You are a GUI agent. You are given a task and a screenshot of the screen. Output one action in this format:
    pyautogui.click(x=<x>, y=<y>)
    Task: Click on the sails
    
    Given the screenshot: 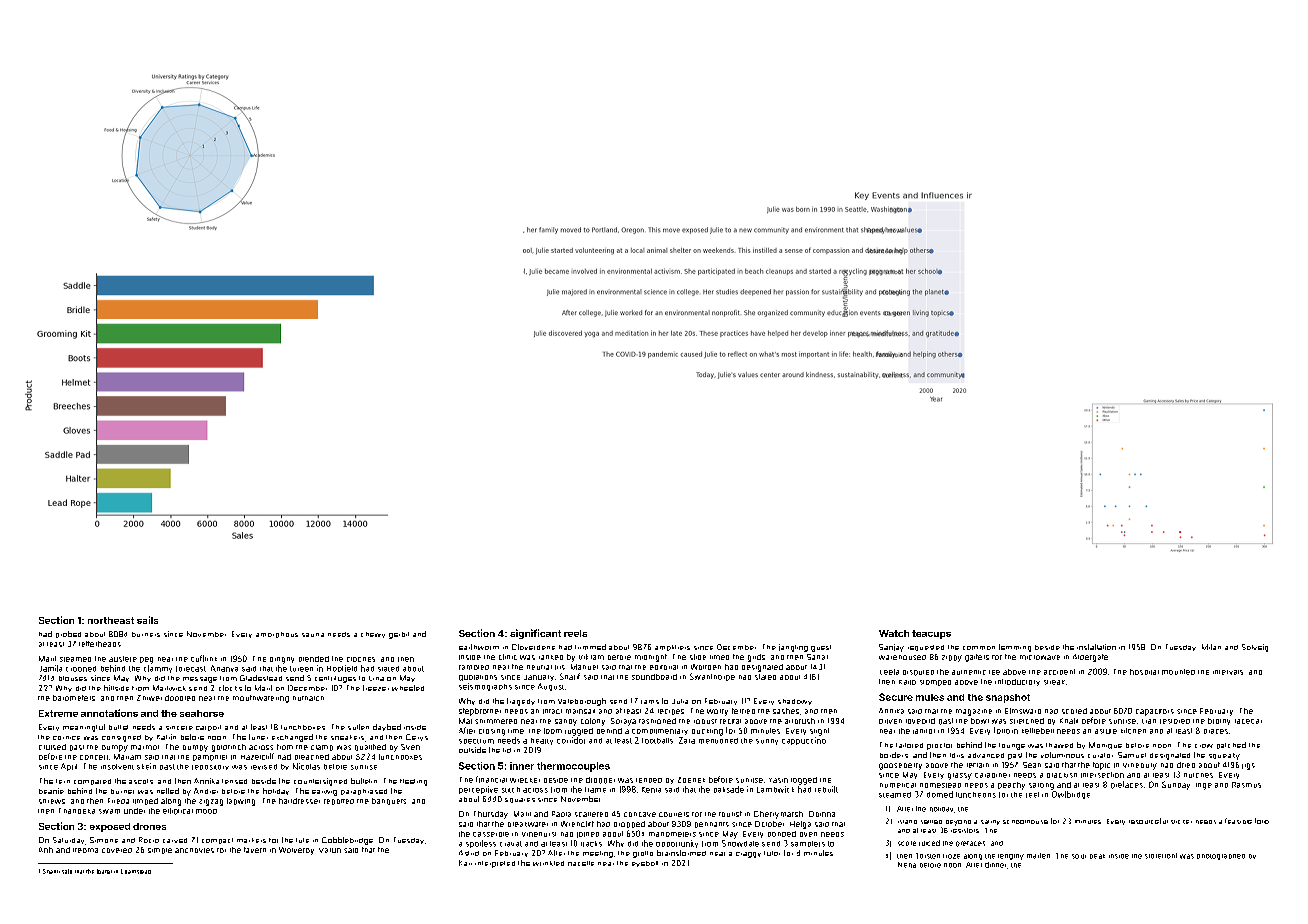 What is the action you would take?
    pyautogui.click(x=147, y=620)
